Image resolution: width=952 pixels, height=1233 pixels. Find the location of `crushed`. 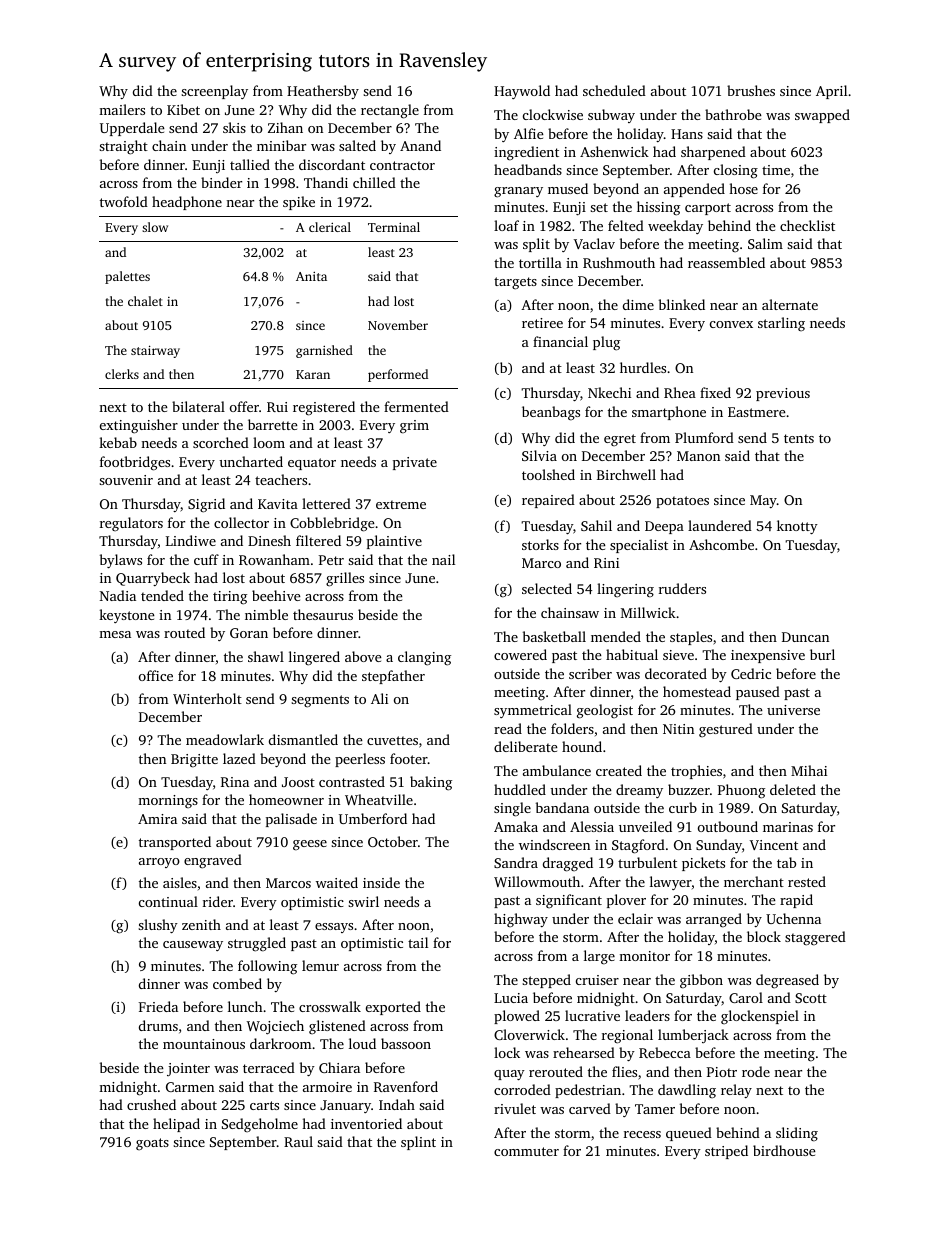

crushed is located at coordinates (151, 1104).
